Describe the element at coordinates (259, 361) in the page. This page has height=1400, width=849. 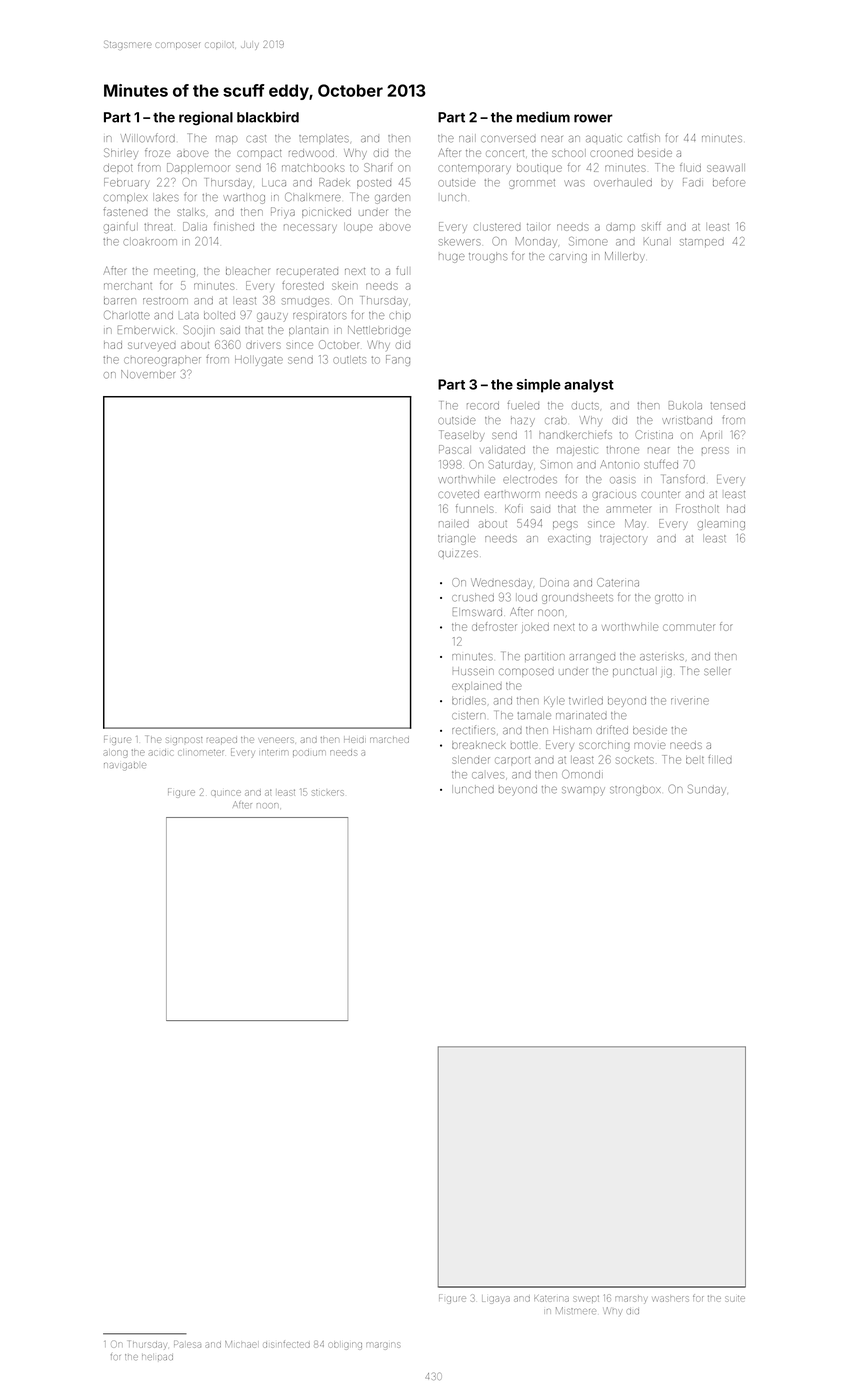
I see `Hollygate` at that location.
